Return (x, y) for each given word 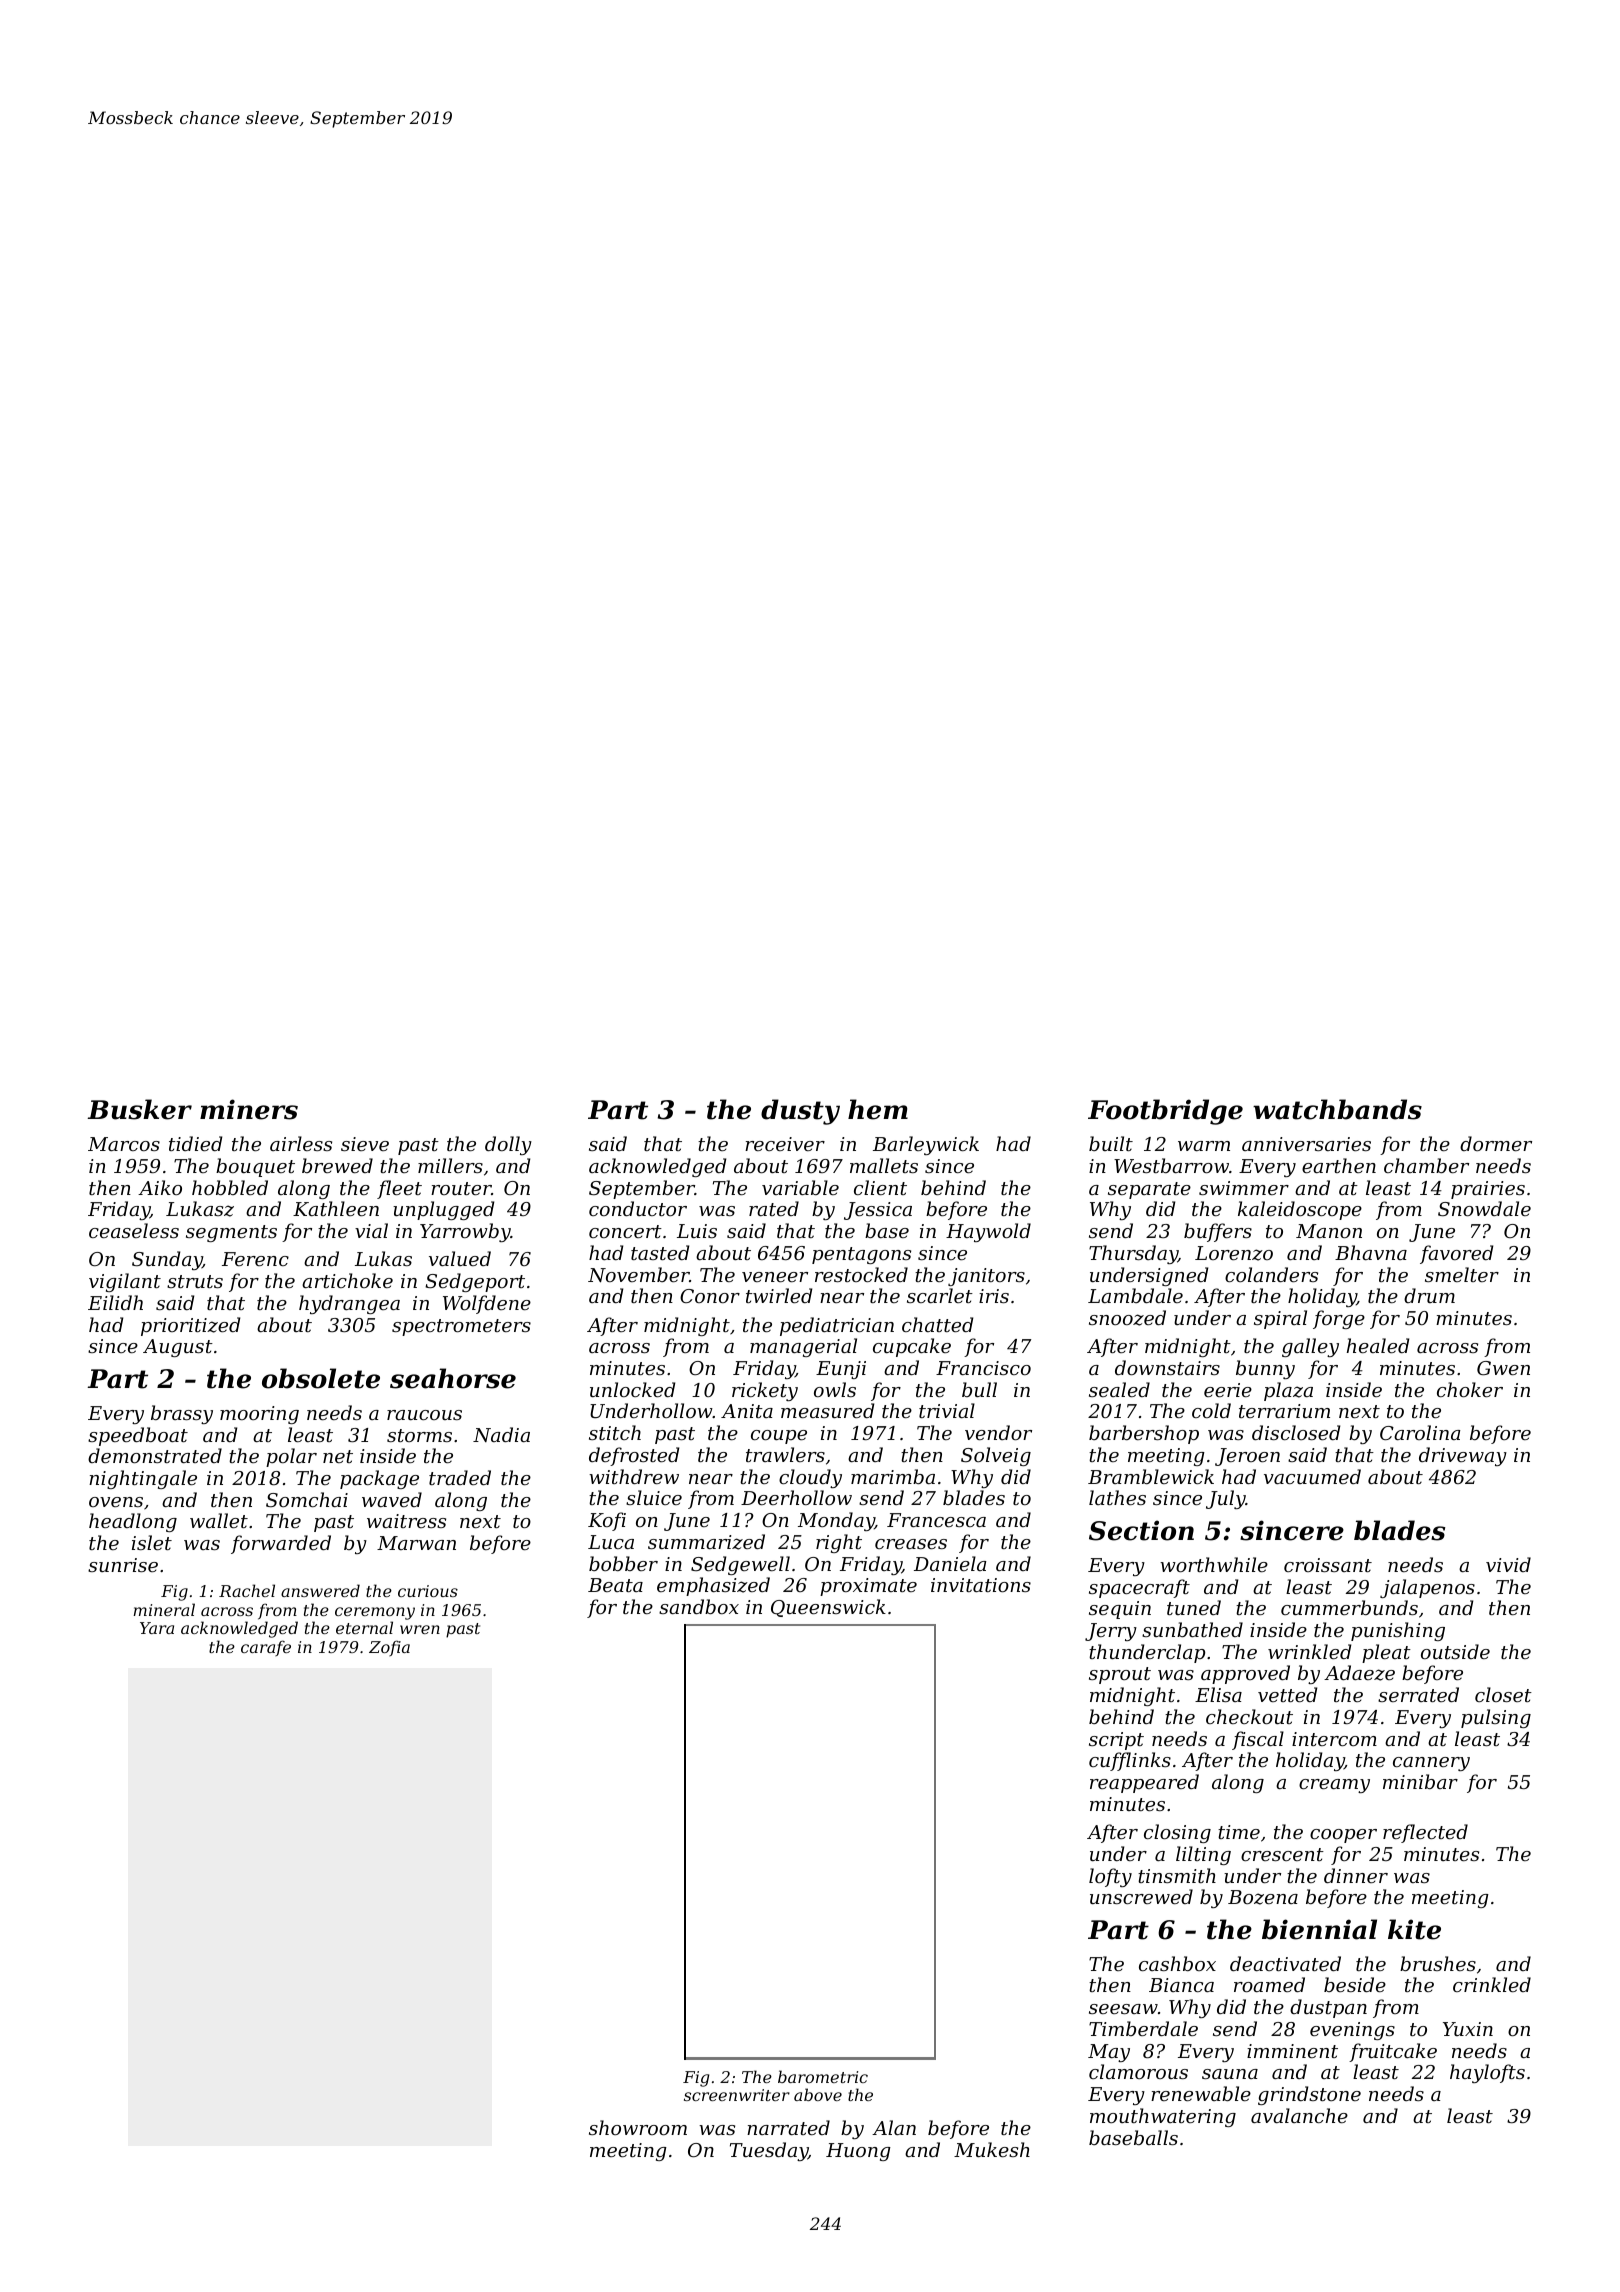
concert (625, 1231)
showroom (638, 2127)
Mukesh (992, 2149)
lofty (1110, 1877)
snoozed (1127, 1318)
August (178, 1348)
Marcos (124, 1144)
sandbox (699, 1606)
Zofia (389, 1648)
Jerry (1111, 1632)
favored (1456, 1254)
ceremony (375, 1613)
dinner (1356, 1875)
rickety (765, 1391)
